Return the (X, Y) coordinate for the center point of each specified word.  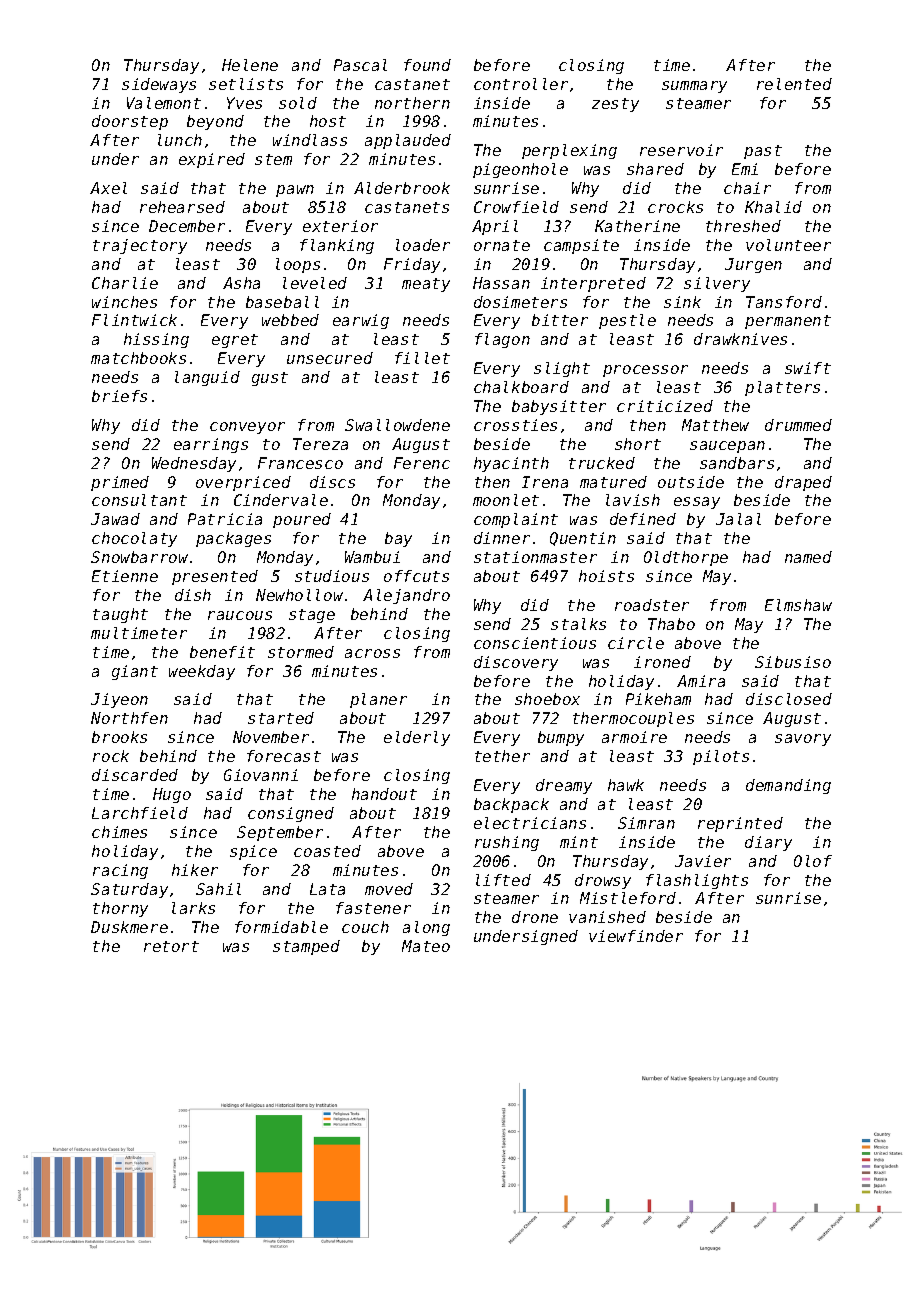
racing (120, 871)
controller (521, 84)
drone (535, 917)
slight (562, 369)
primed (120, 483)
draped (803, 483)
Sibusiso (793, 662)
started (281, 718)
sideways (159, 85)
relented (794, 84)
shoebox (547, 699)
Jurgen (753, 265)
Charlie (125, 283)
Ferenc (422, 463)
